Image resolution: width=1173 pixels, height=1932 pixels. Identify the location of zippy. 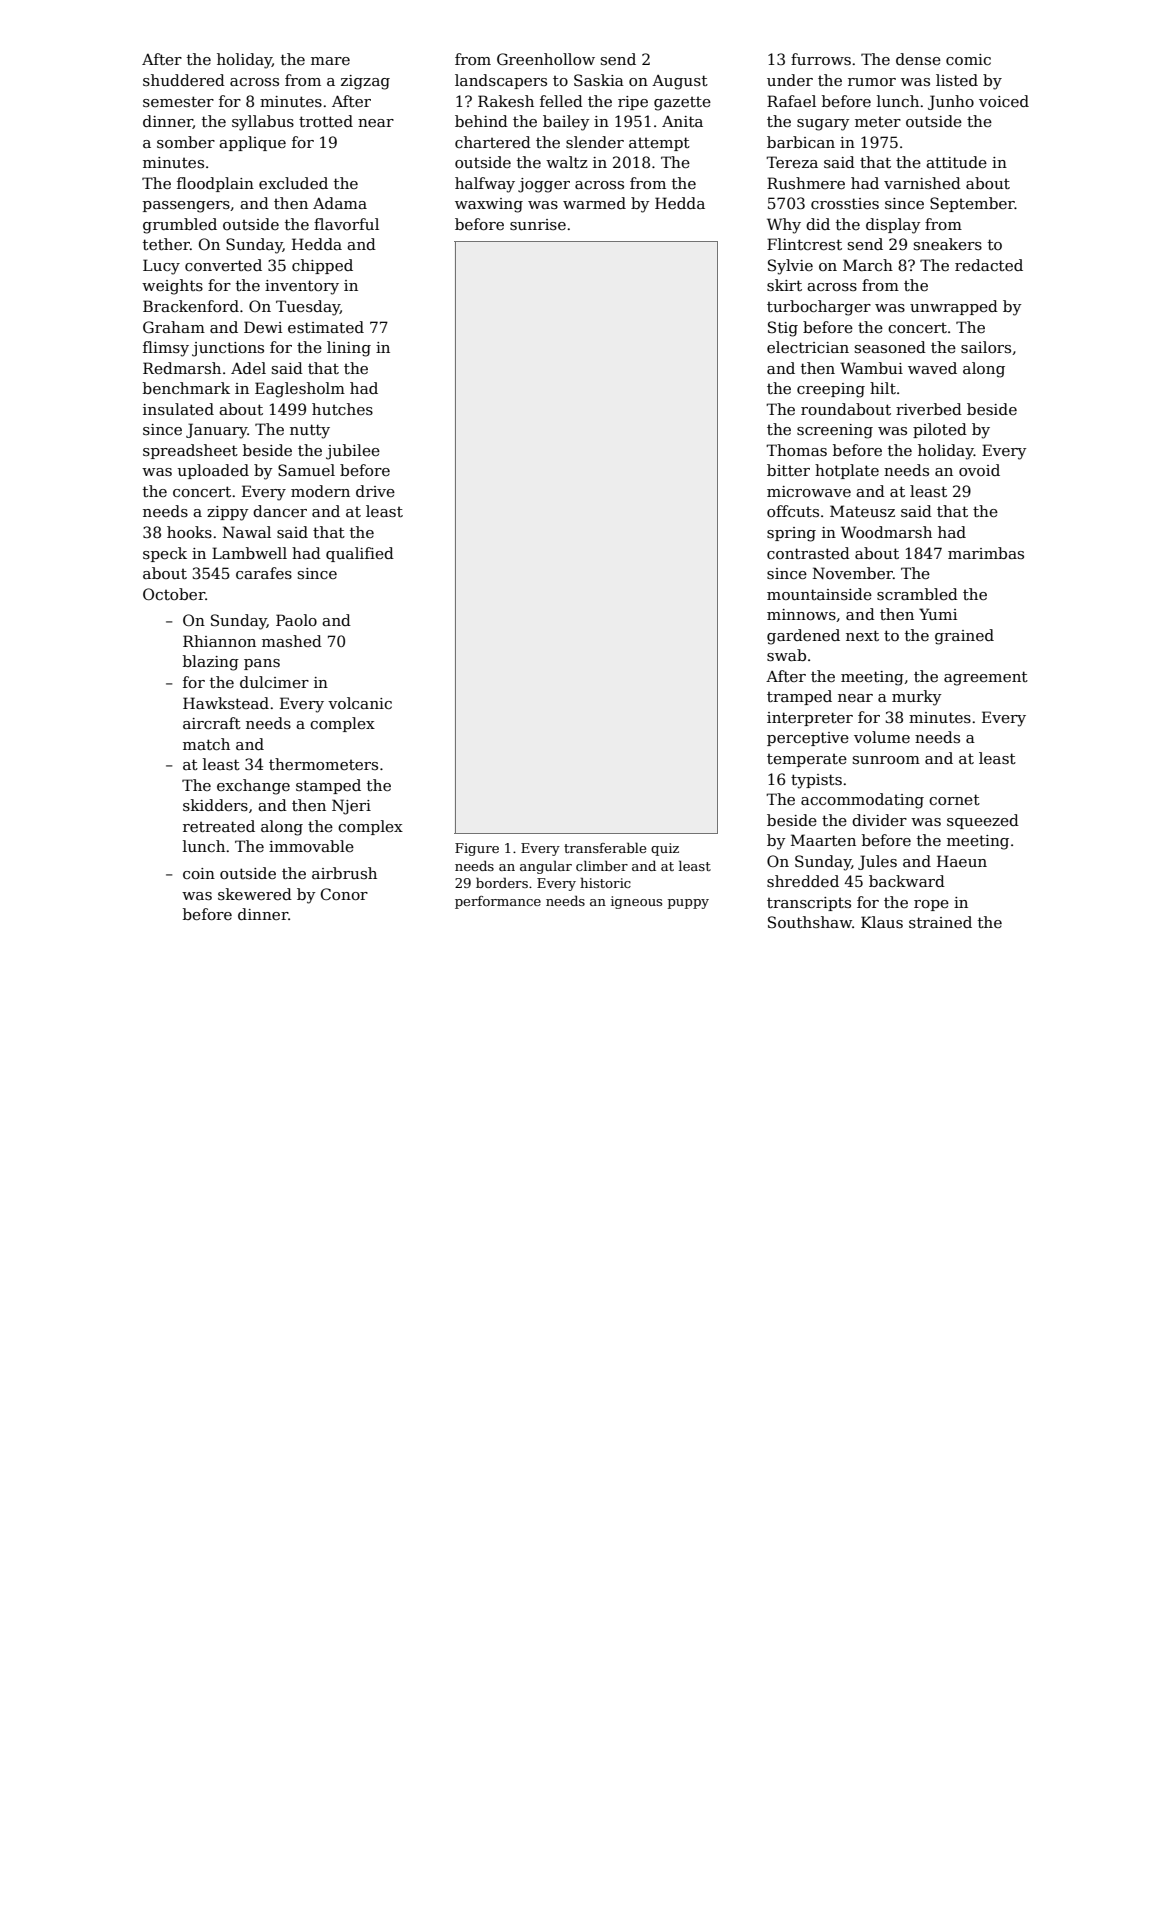
(228, 513).
